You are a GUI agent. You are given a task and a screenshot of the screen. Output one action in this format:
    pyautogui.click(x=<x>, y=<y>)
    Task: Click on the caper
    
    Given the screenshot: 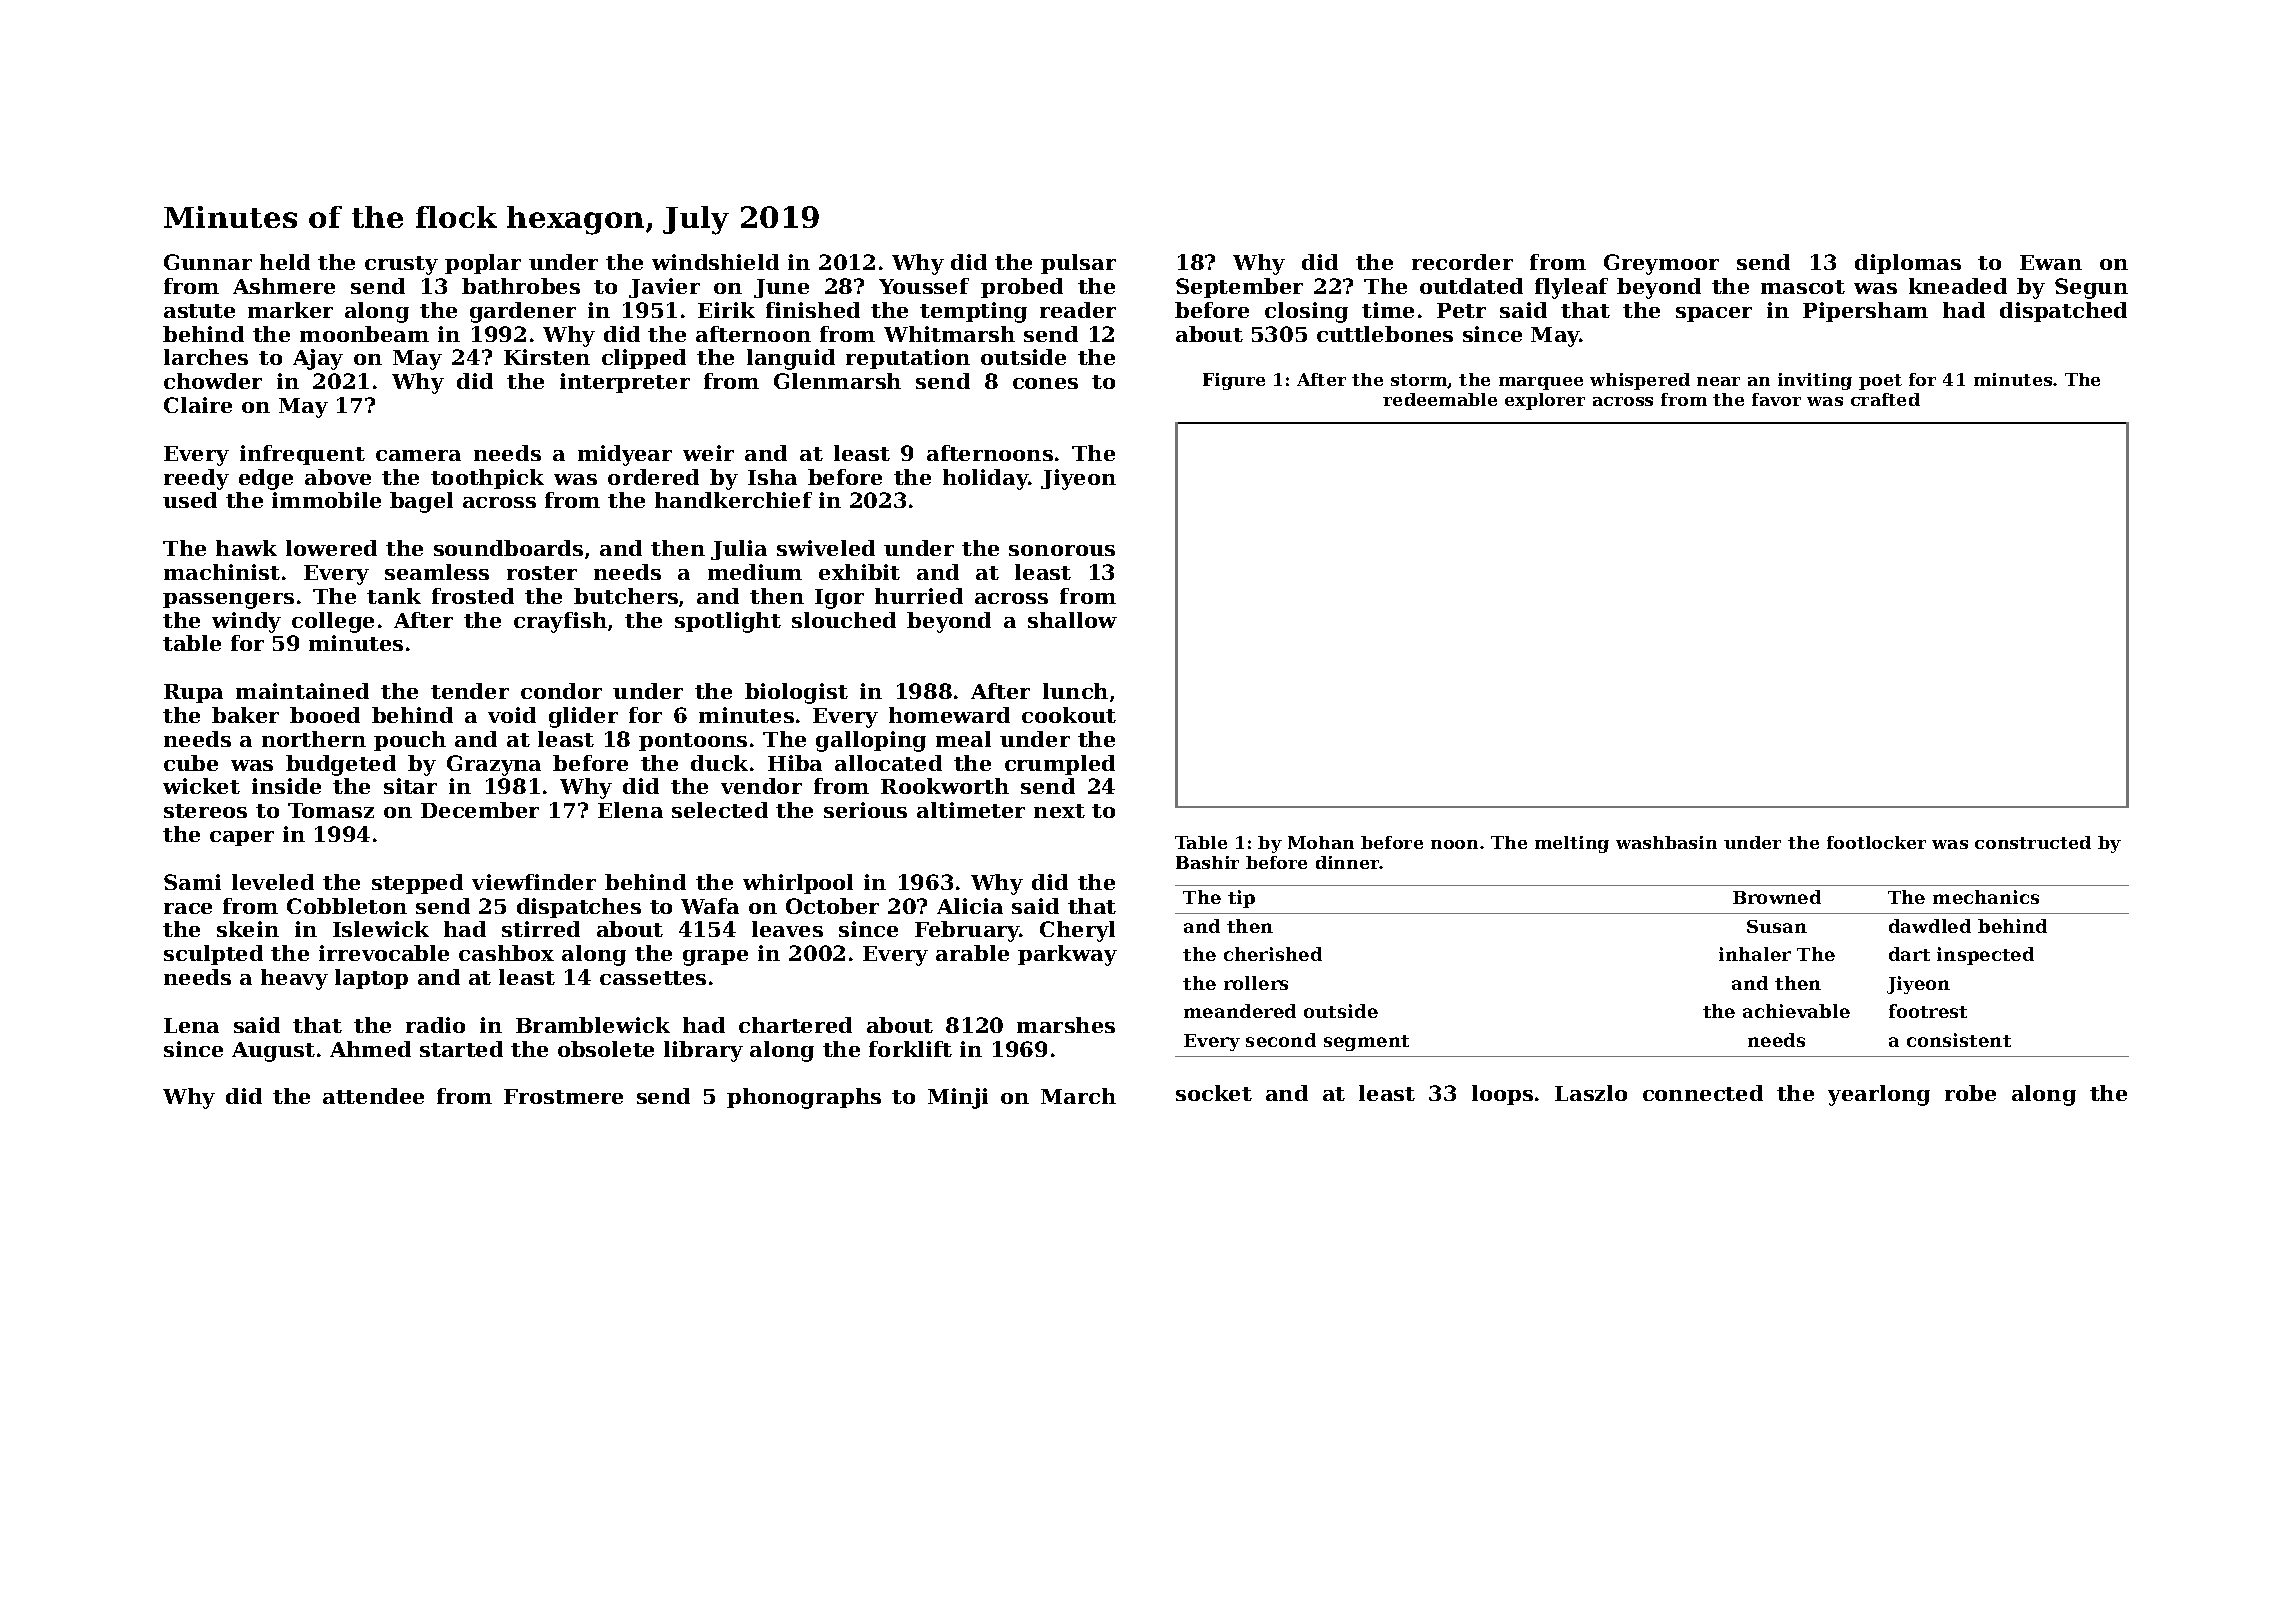 What is the action you would take?
    pyautogui.click(x=242, y=838)
